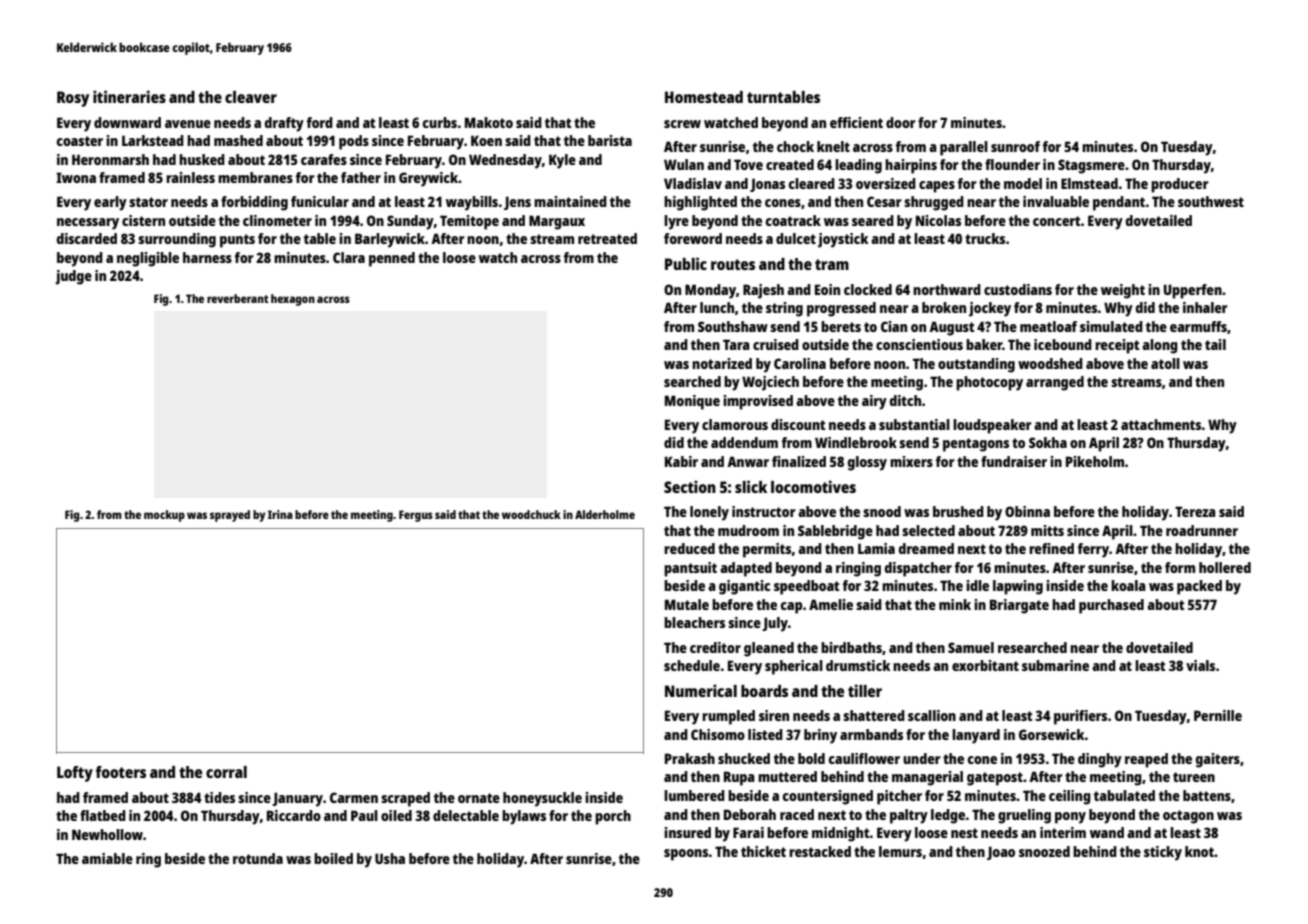 This image has width=1308, height=924. What do you see at coordinates (610, 140) in the image?
I see `barista` at bounding box center [610, 140].
